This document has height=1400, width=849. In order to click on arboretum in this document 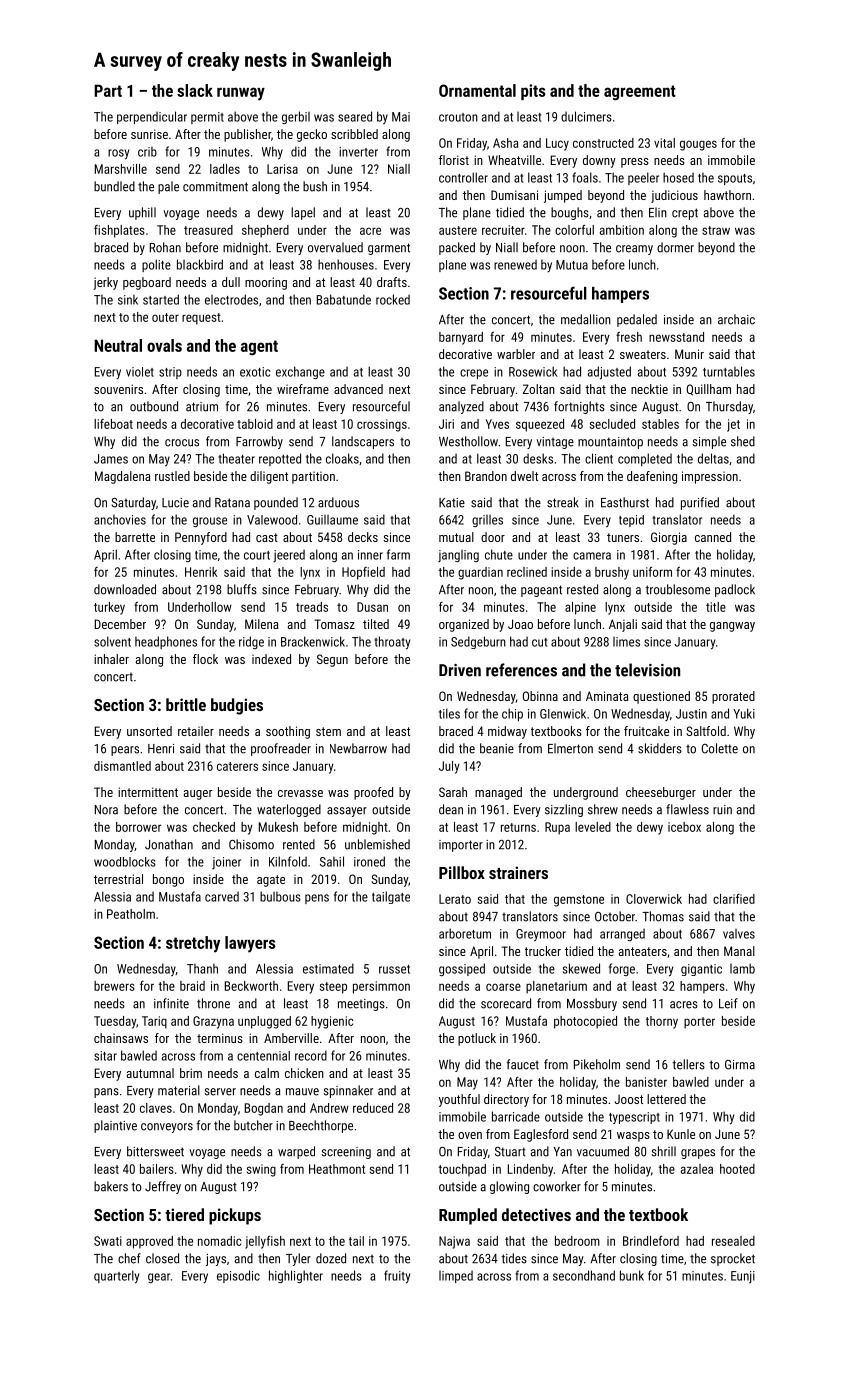, I will do `click(465, 933)`.
